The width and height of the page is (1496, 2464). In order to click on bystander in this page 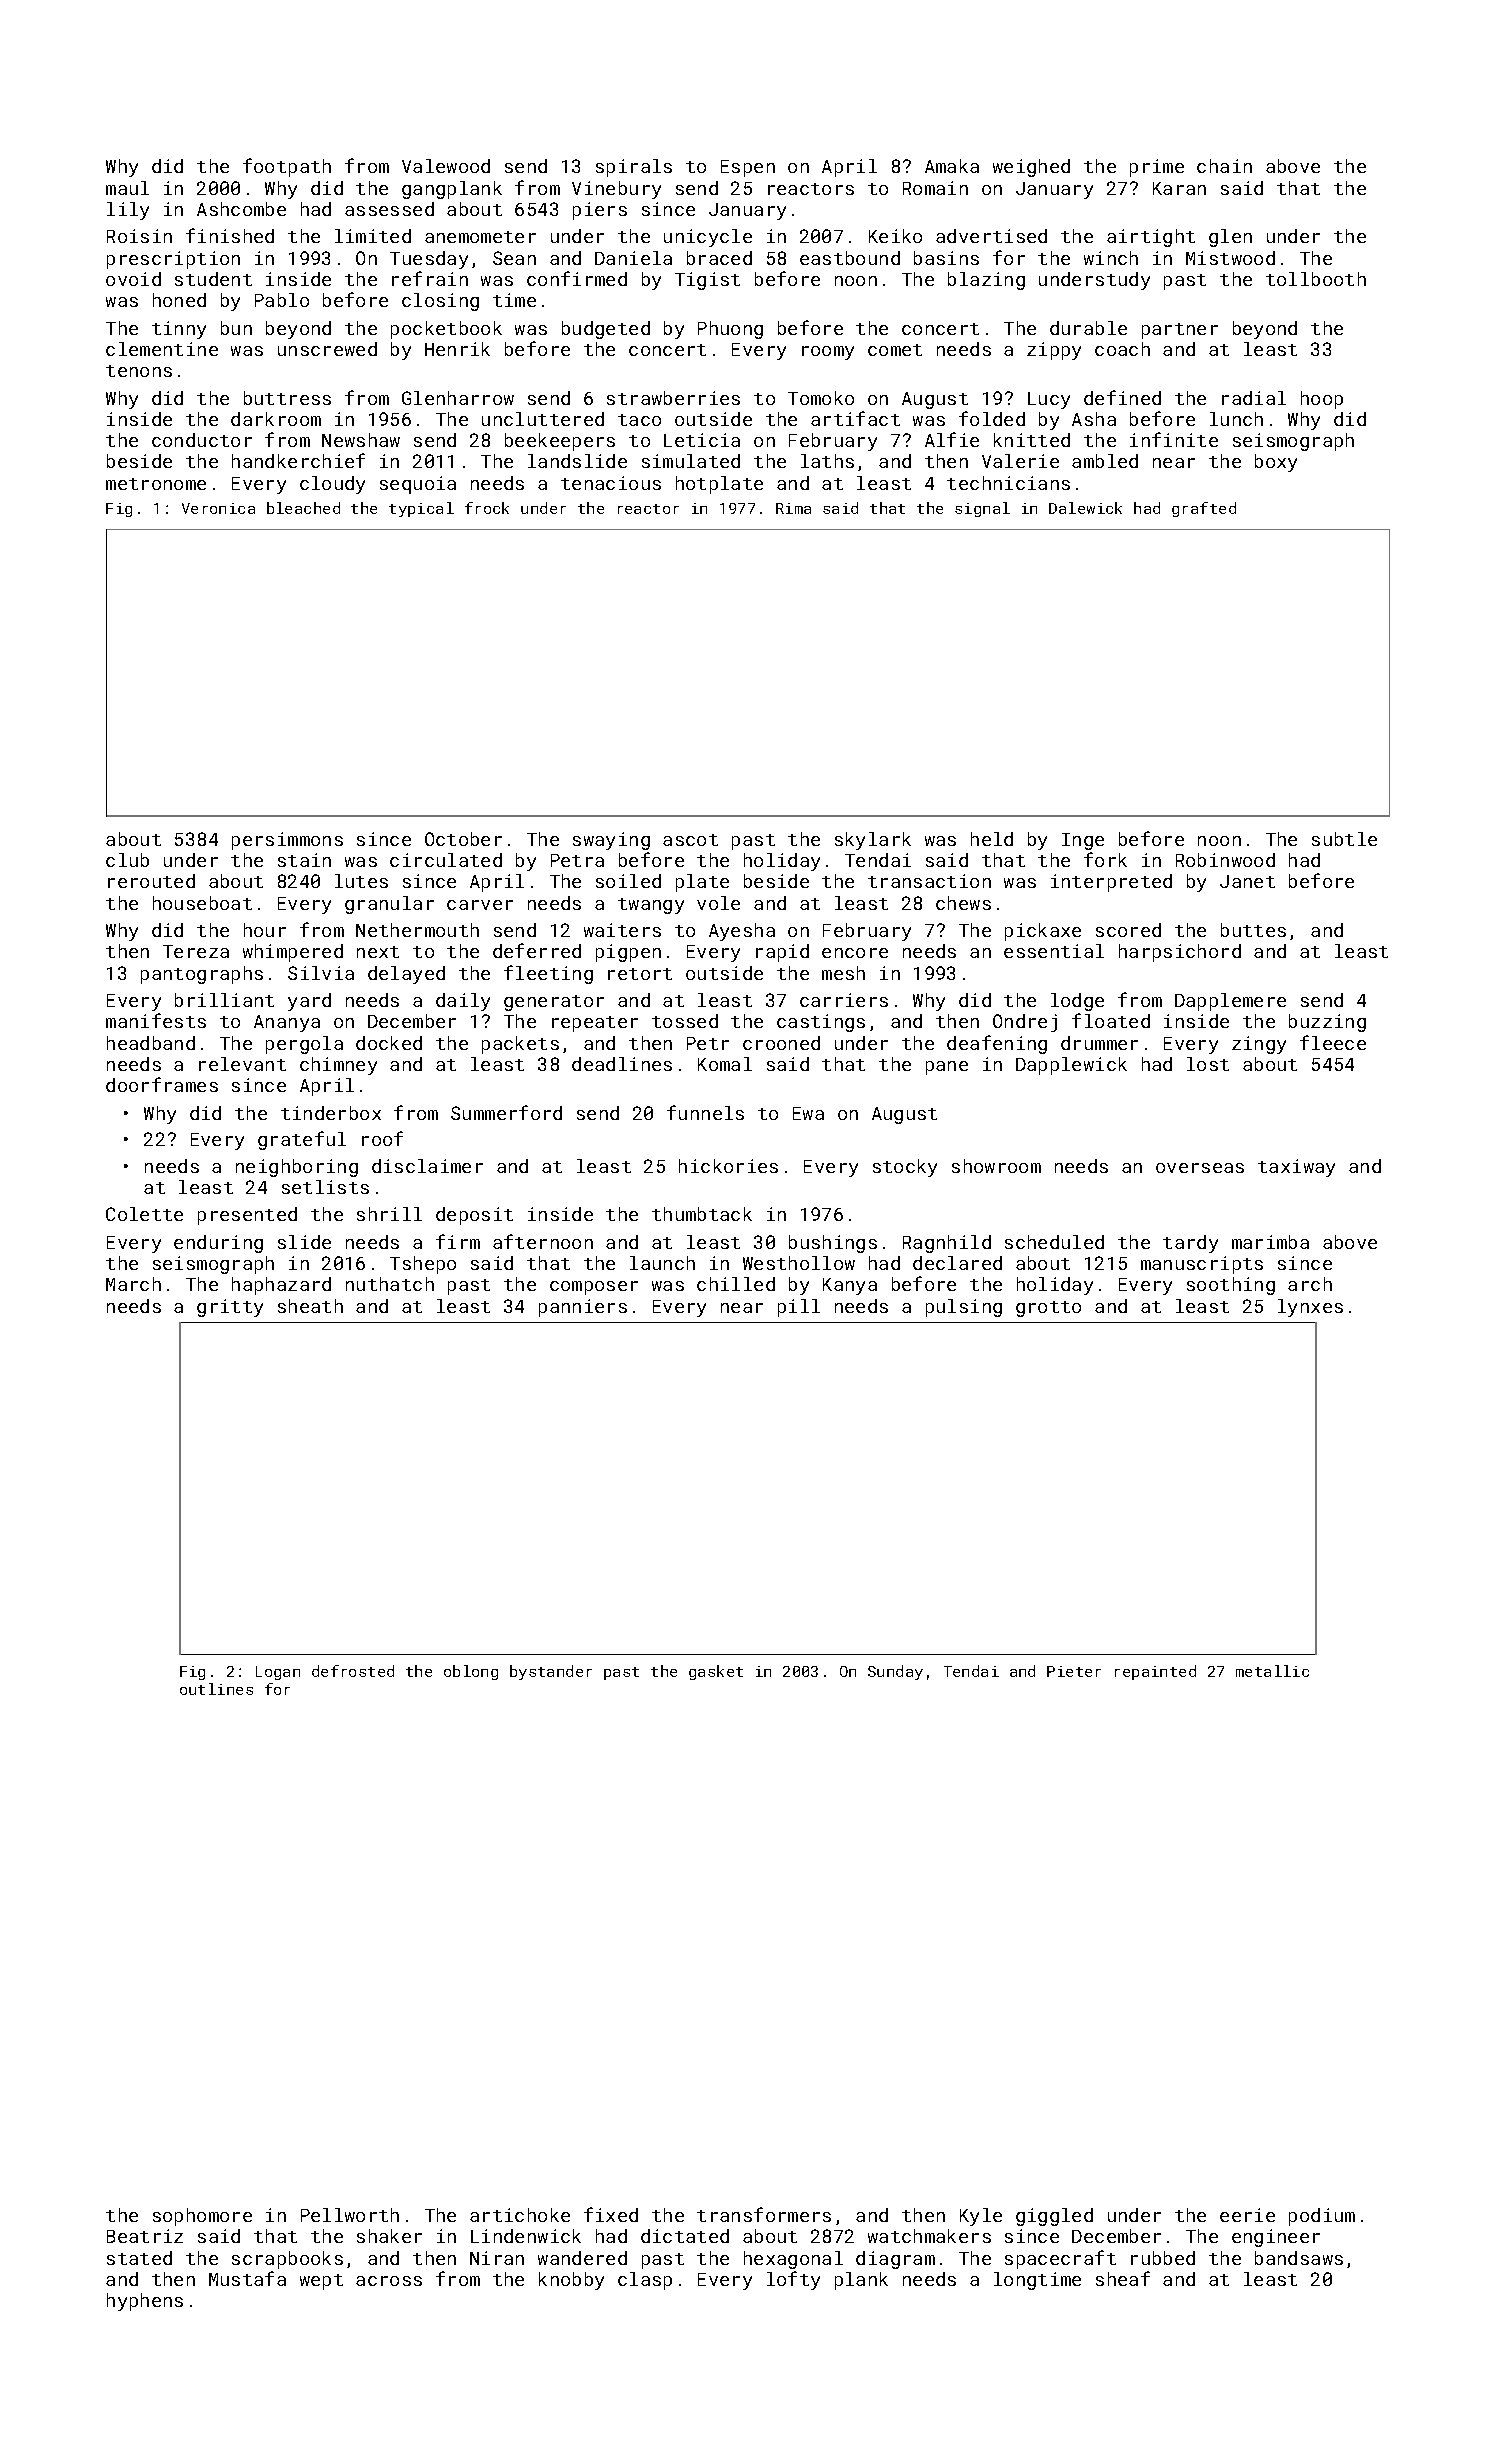, I will do `click(551, 1672)`.
